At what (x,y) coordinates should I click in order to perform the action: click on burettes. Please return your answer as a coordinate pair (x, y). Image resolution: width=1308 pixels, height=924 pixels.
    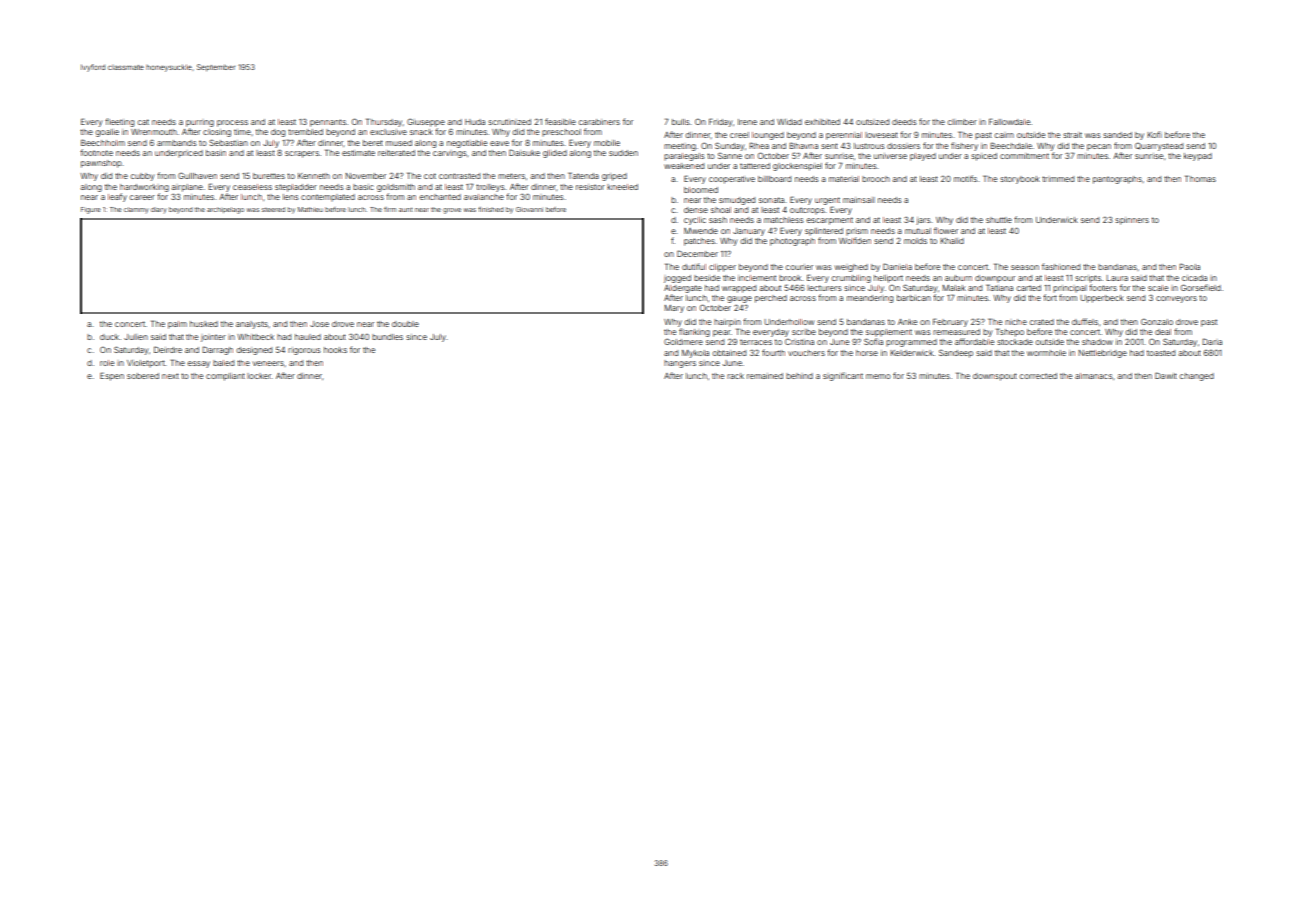
    Looking at the image, I should click on (269, 176).
